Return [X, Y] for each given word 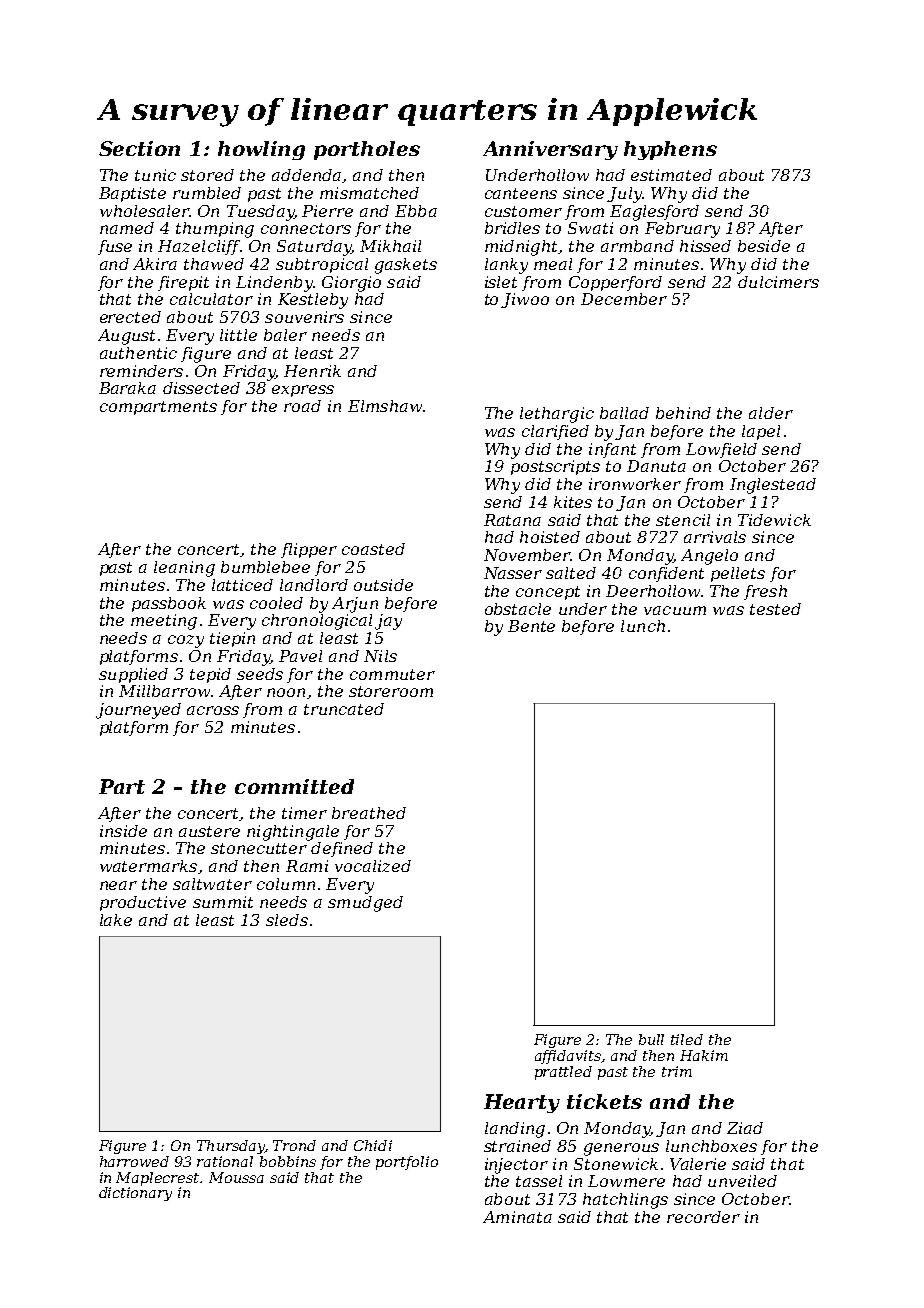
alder [771, 413]
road [302, 406]
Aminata [517, 1217]
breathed [369, 813]
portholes [367, 150]
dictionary [135, 1194]
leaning [184, 569]
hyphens [670, 150]
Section [139, 148]
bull [651, 1039]
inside [123, 831]
